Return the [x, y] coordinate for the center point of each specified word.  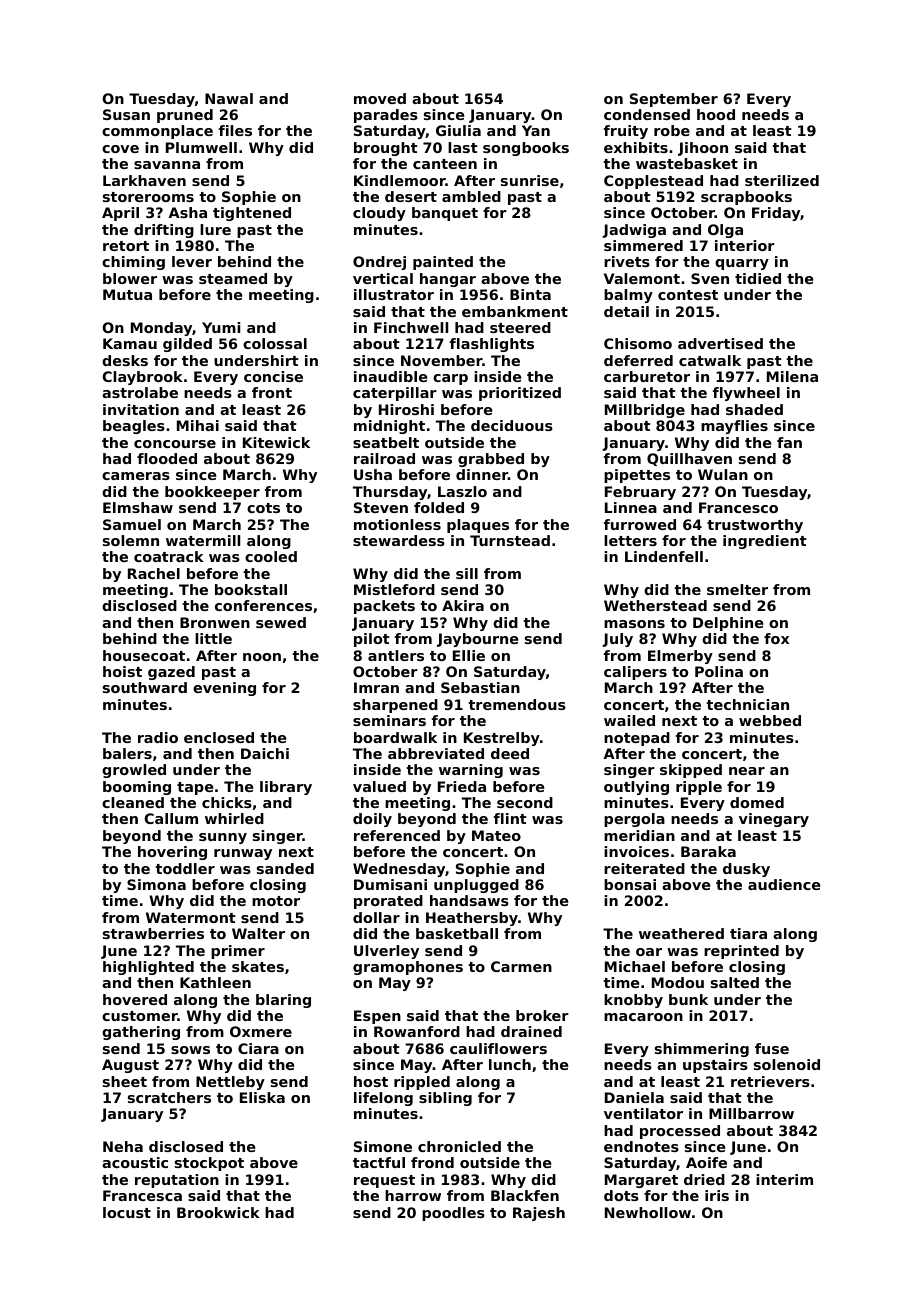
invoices [636, 851]
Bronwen [215, 622]
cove [120, 149]
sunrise [530, 180]
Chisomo [638, 343]
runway [243, 854]
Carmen [521, 966]
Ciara [258, 1048]
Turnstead [510, 540]
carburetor [647, 376]
